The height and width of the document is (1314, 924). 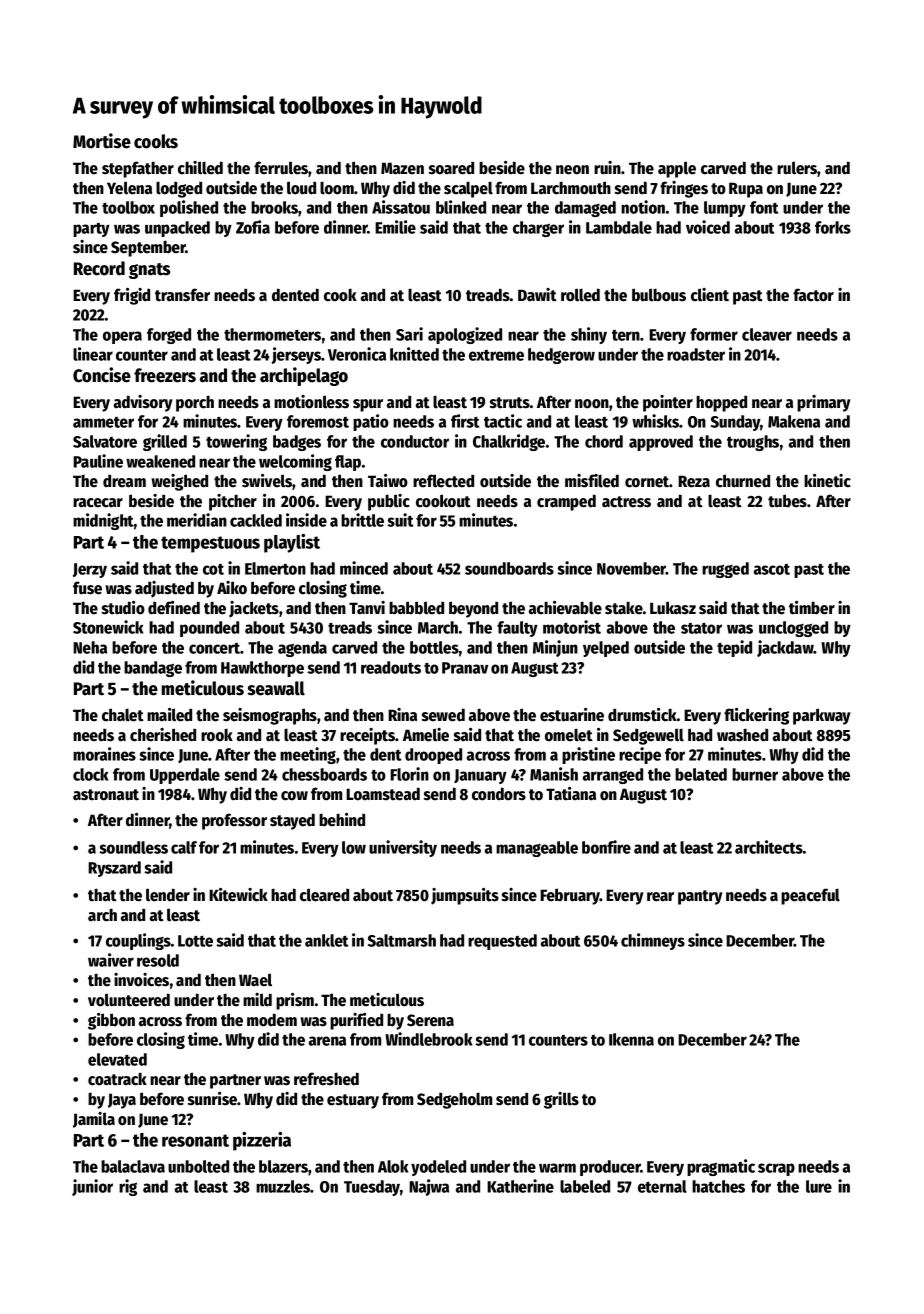 What do you see at coordinates (294, 796) in the document?
I see `cow` at bounding box center [294, 796].
